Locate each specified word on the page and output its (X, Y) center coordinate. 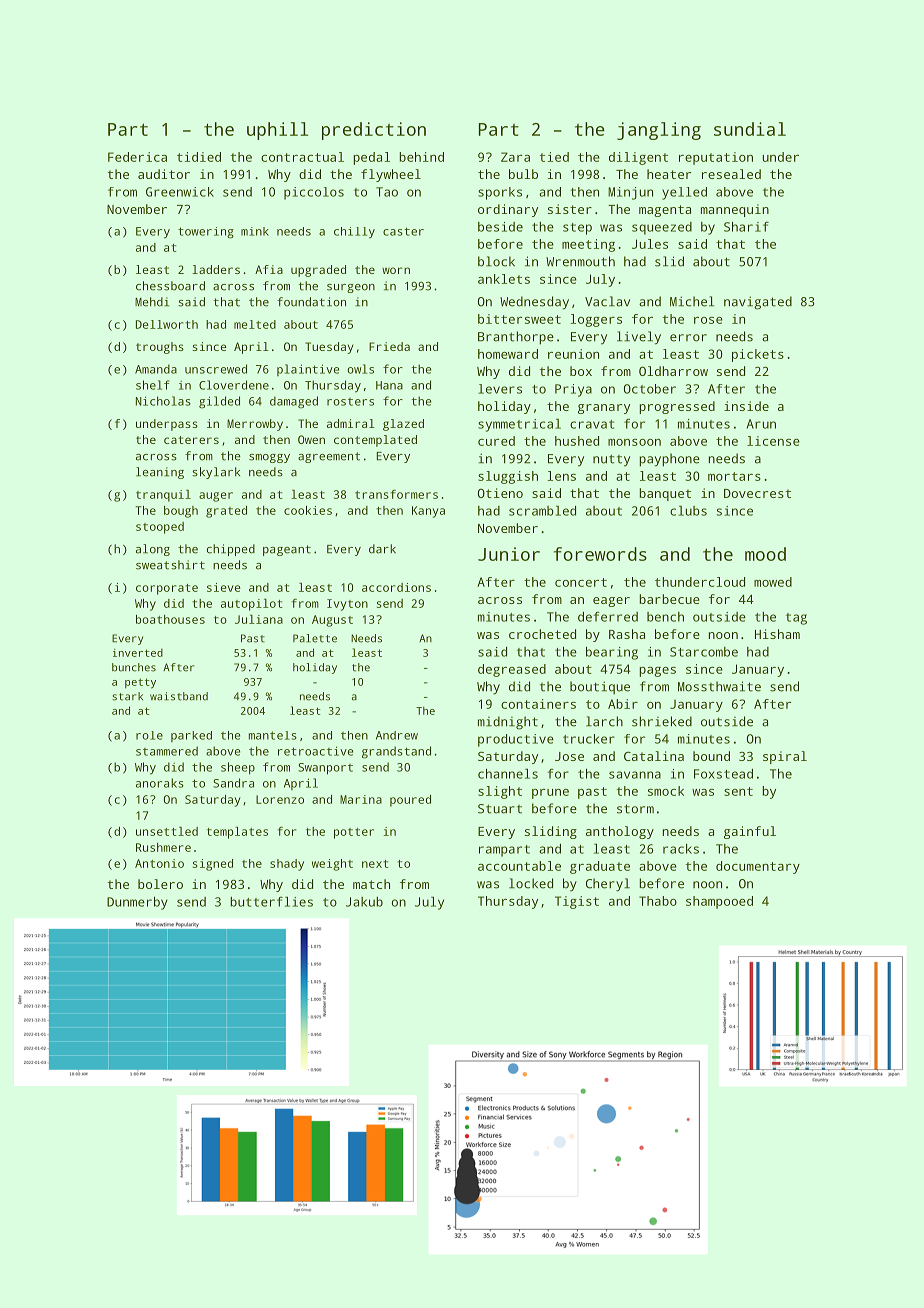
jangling (659, 131)
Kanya (428, 512)
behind (421, 157)
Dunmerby (137, 903)
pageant (287, 550)
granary (604, 409)
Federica (137, 157)
